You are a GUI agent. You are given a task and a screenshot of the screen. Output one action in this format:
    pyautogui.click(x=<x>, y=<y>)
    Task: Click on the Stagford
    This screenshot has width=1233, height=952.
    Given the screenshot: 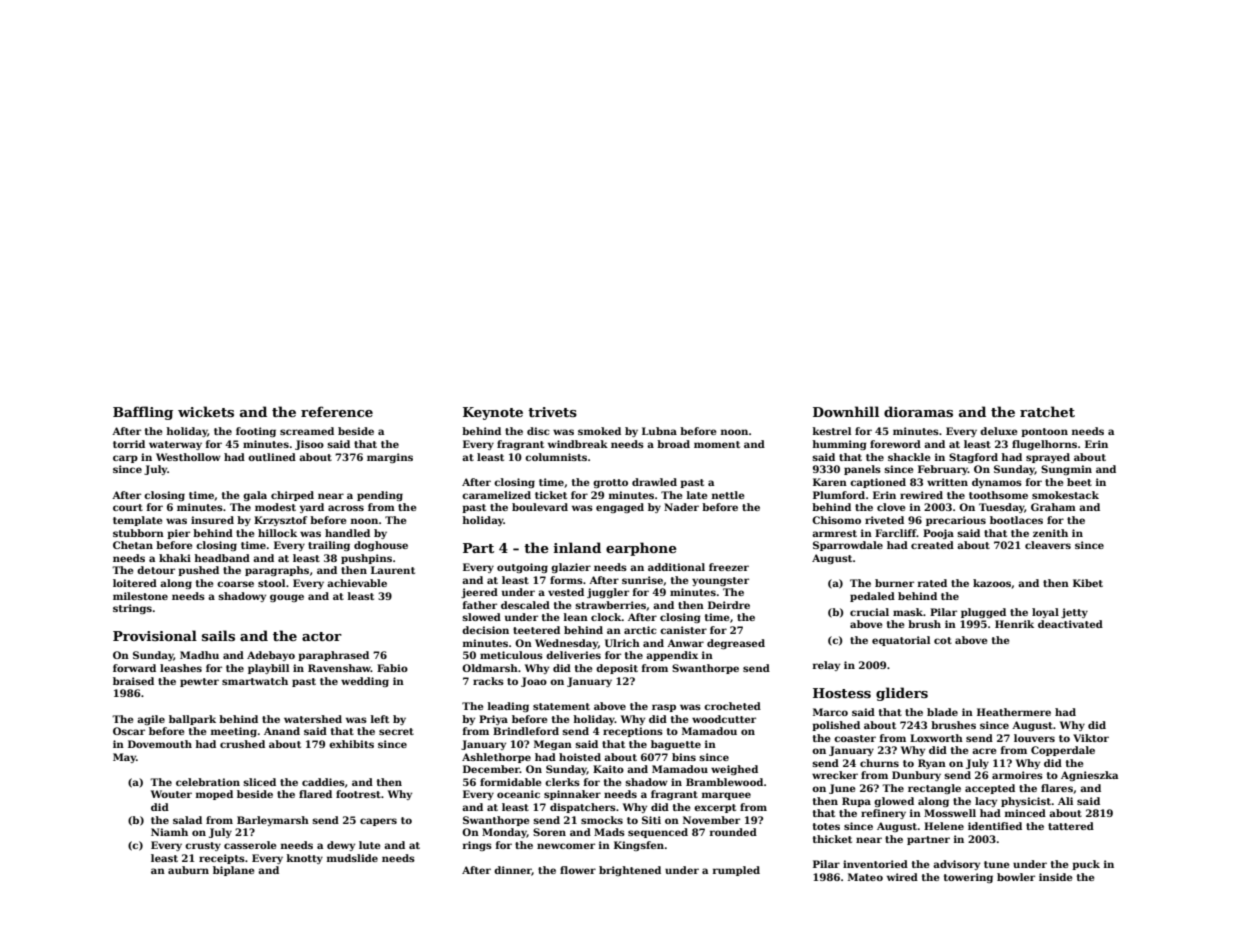 What is the action you would take?
    pyautogui.click(x=973, y=458)
